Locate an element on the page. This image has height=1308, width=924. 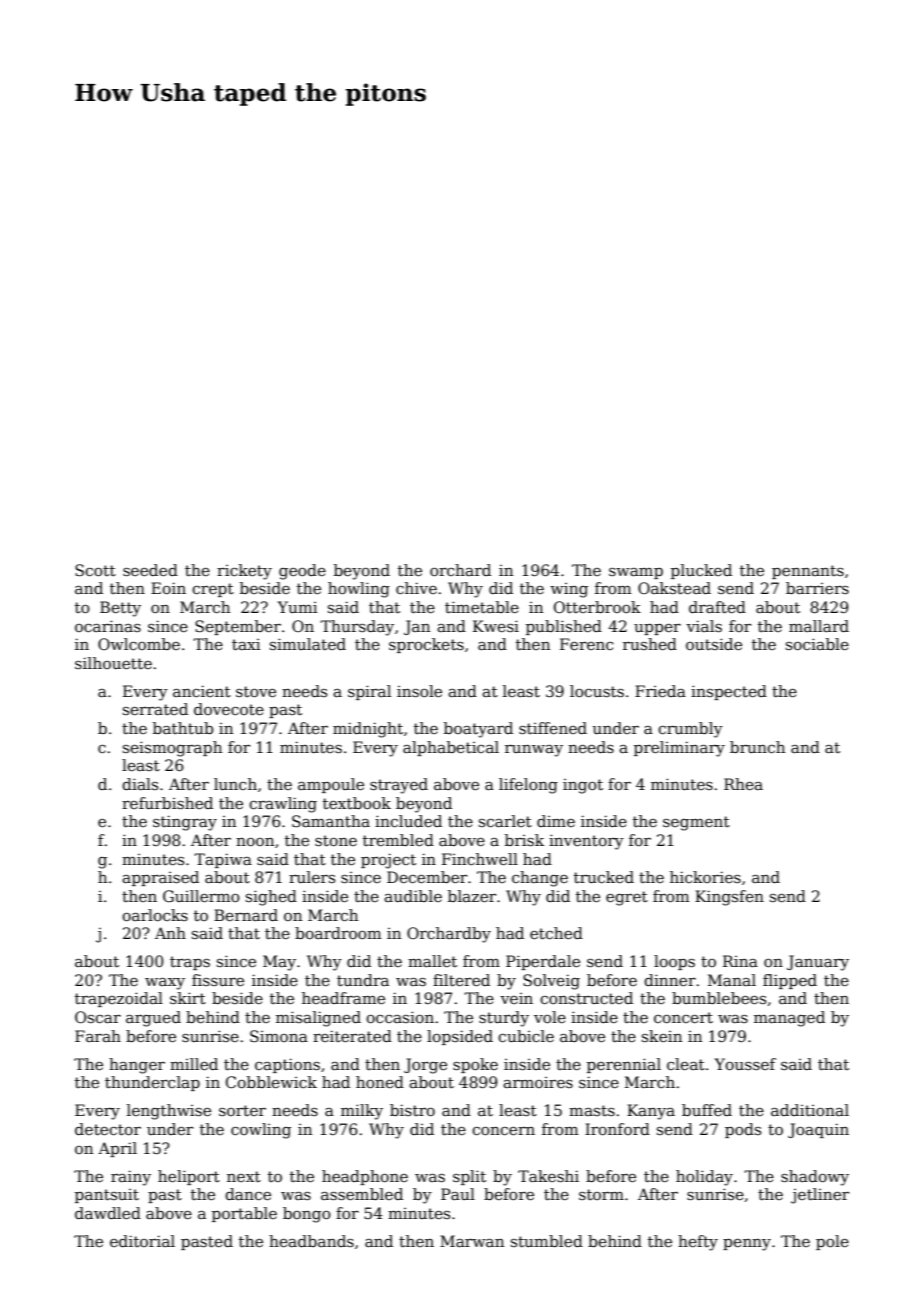
etched is located at coordinates (556, 933).
